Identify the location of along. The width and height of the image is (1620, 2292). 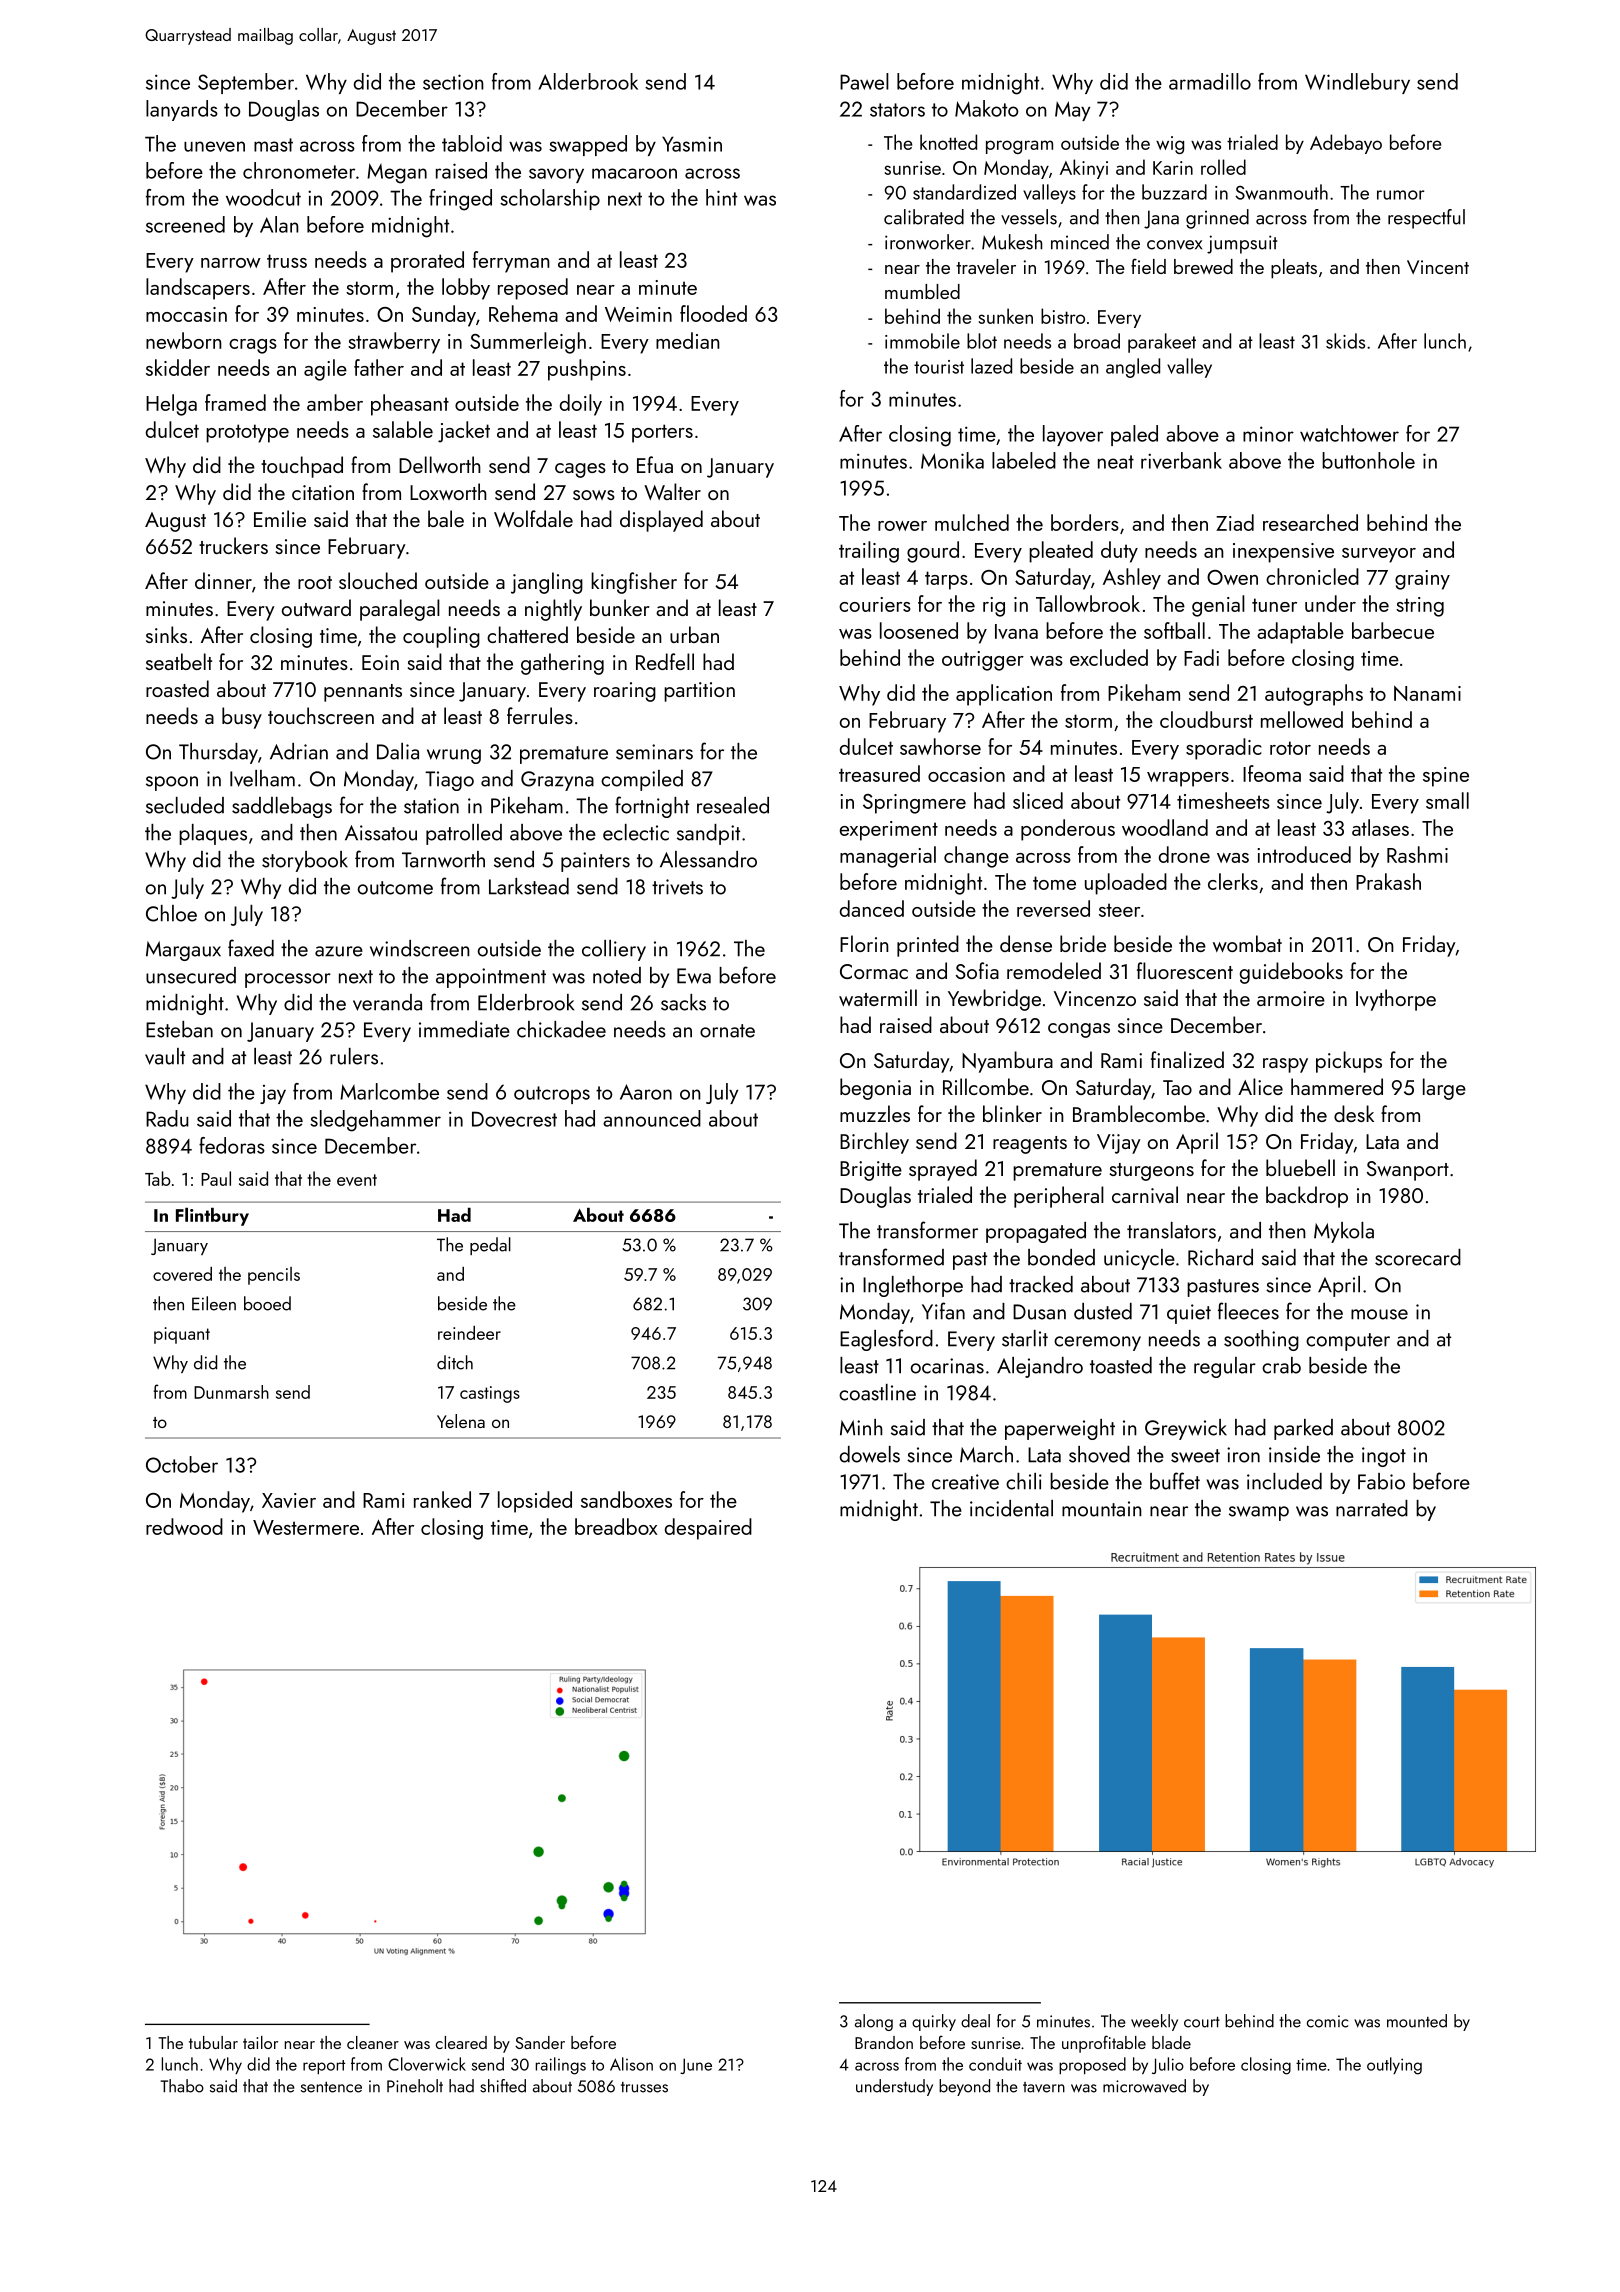
(874, 2022).
